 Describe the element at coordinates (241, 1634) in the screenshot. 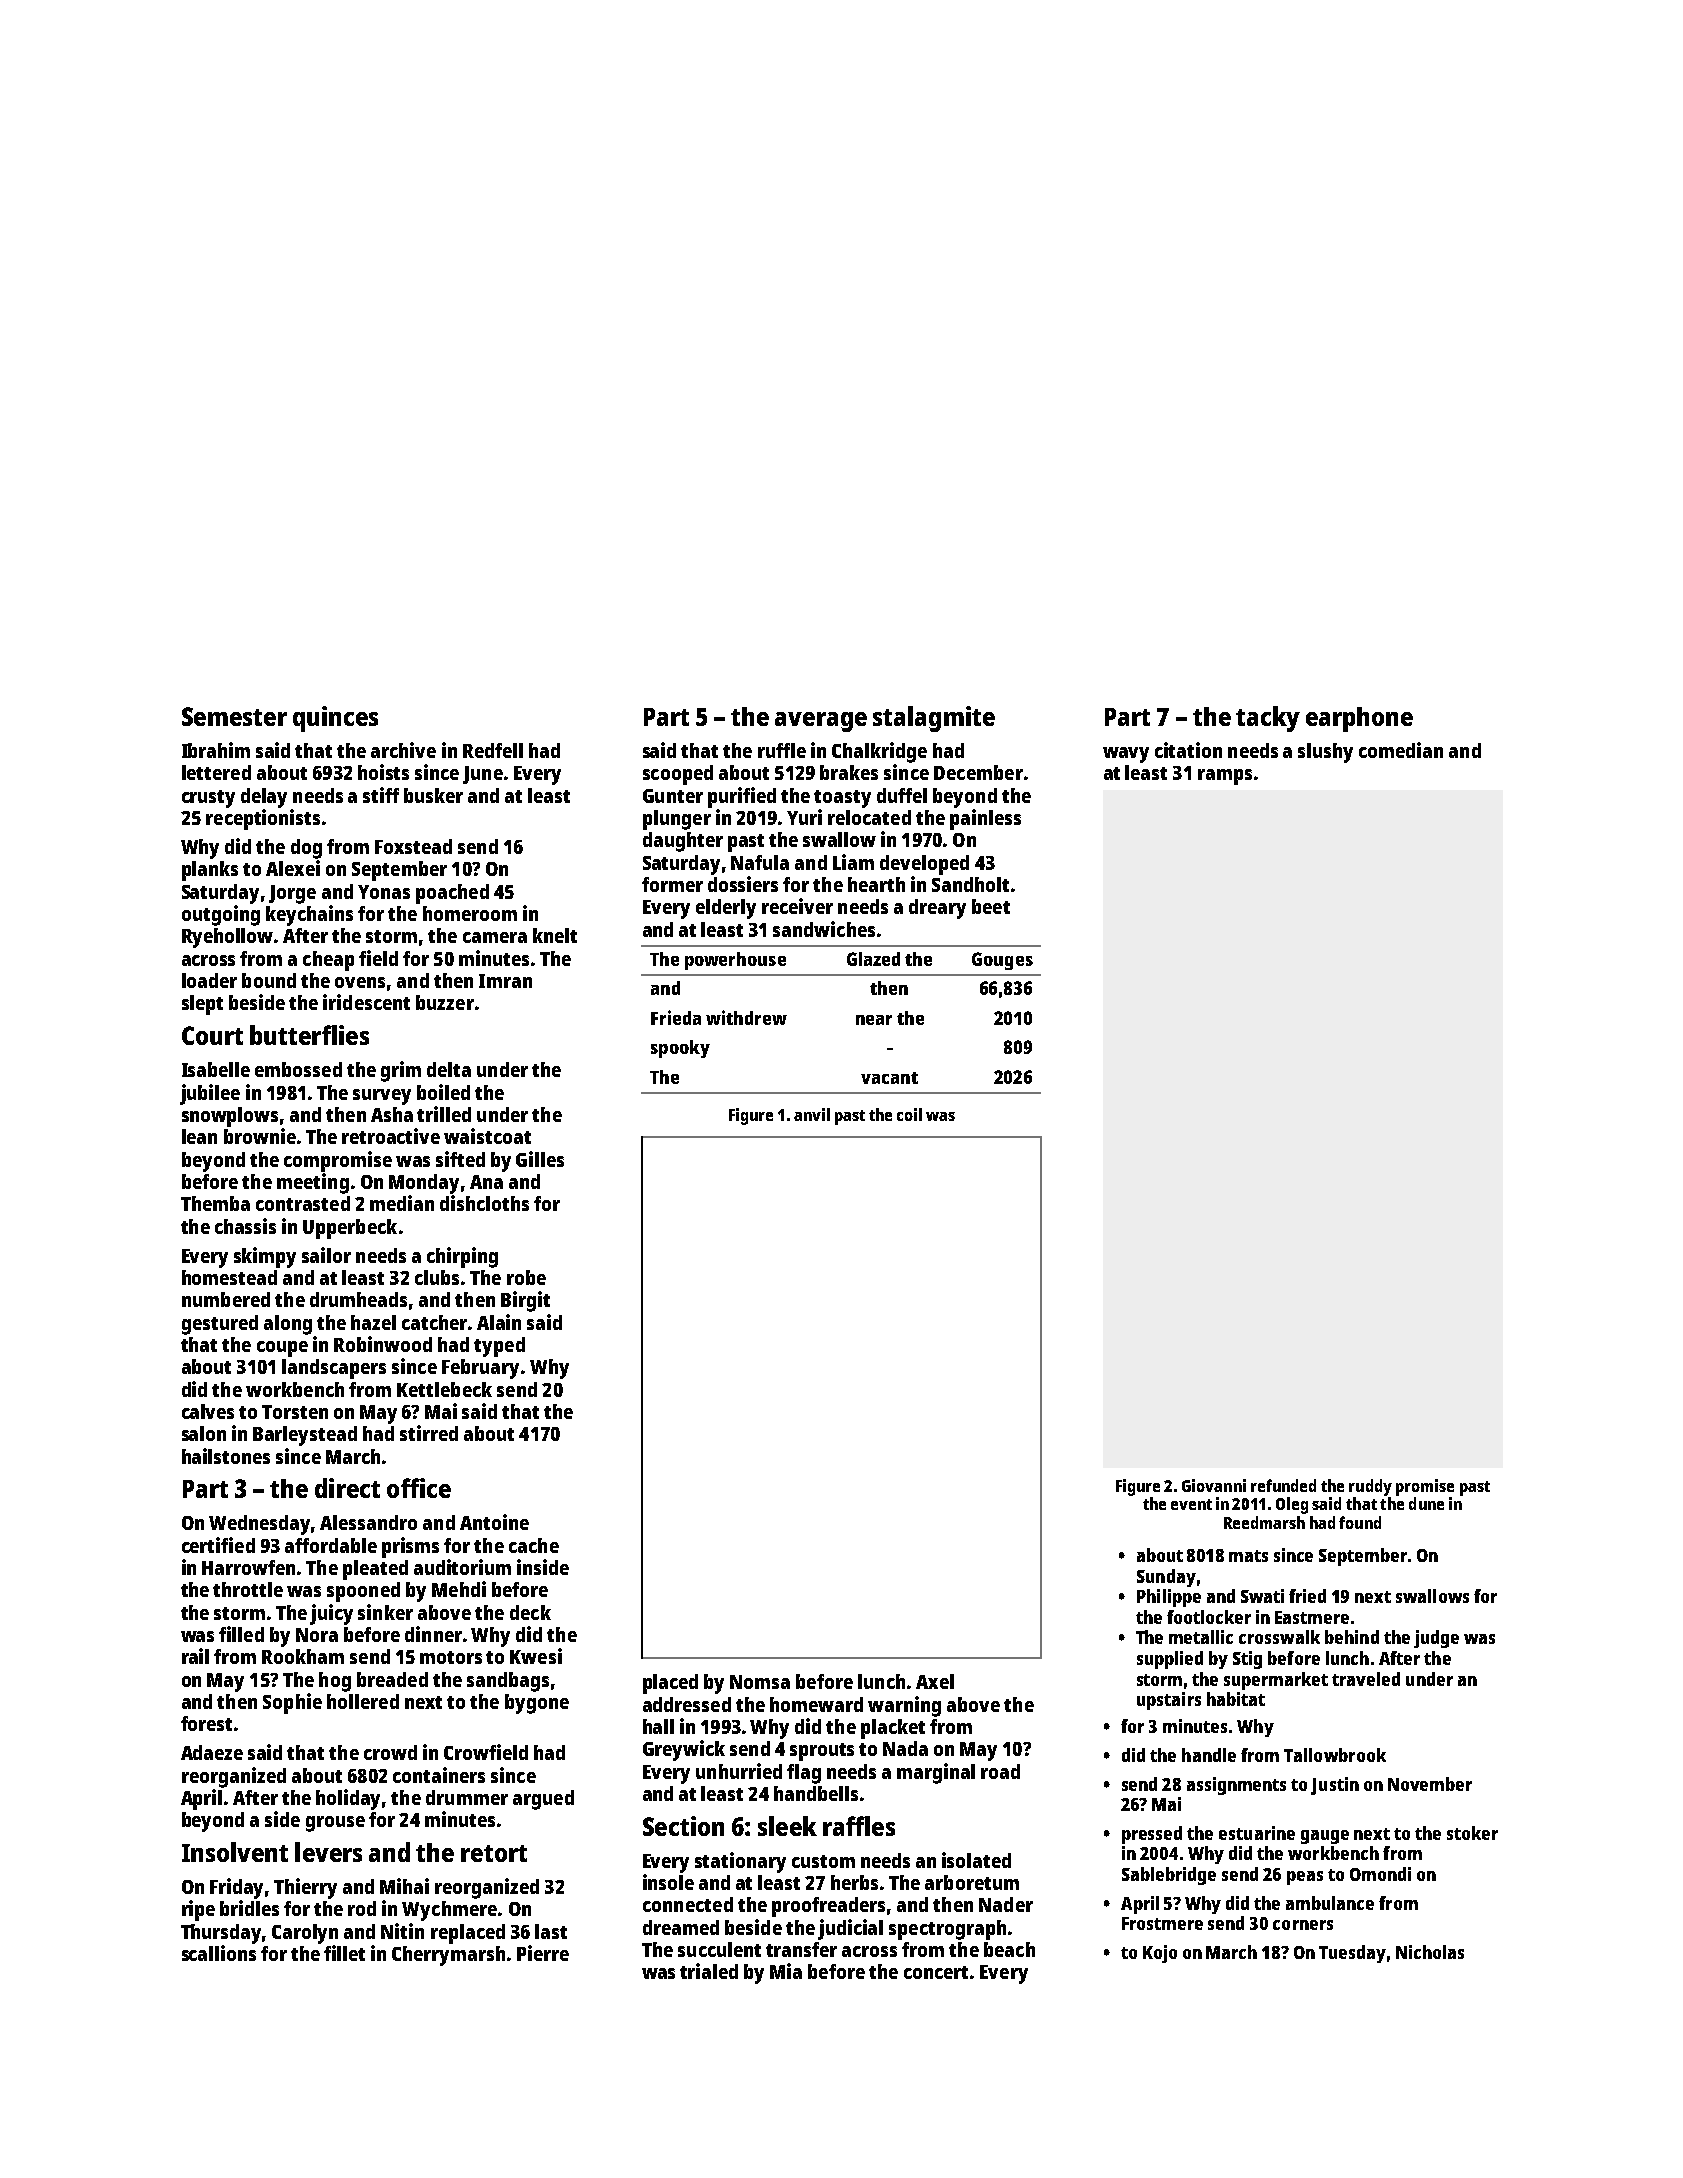

I see `filled` at that location.
